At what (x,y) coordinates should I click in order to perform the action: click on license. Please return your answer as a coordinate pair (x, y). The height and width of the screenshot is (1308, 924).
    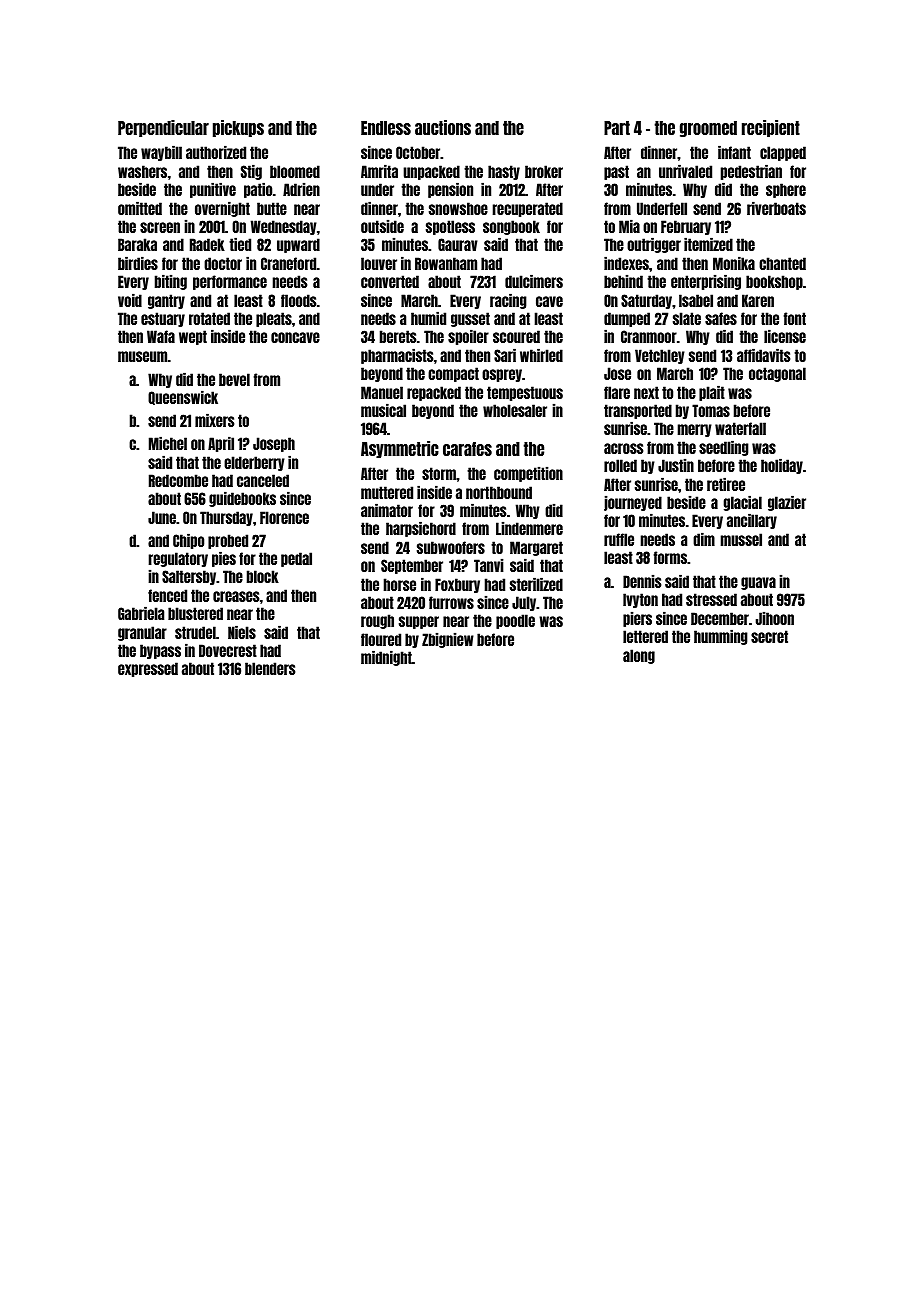
    Looking at the image, I should click on (785, 336).
